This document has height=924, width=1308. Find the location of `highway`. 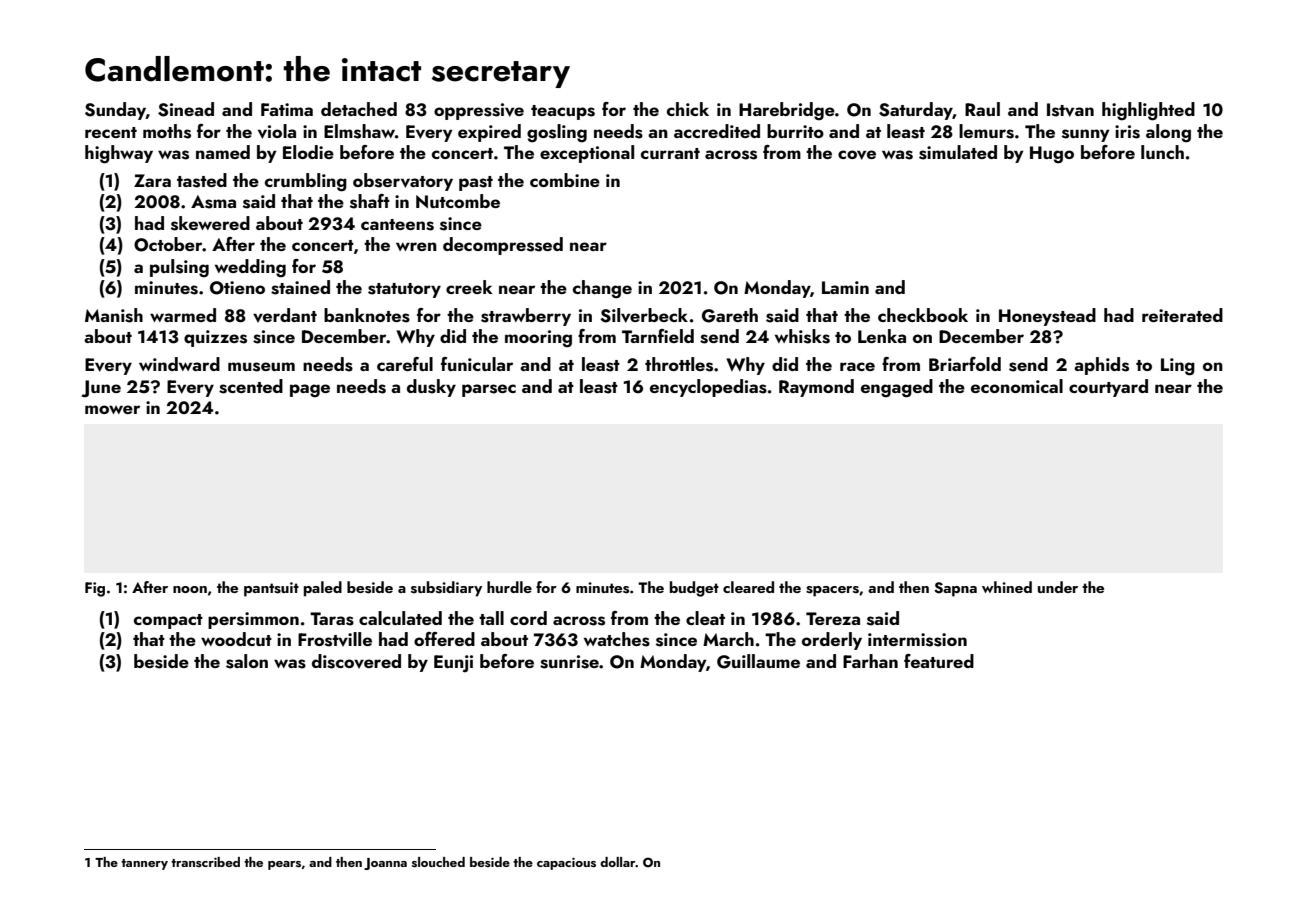

highway is located at coordinates (119, 154).
